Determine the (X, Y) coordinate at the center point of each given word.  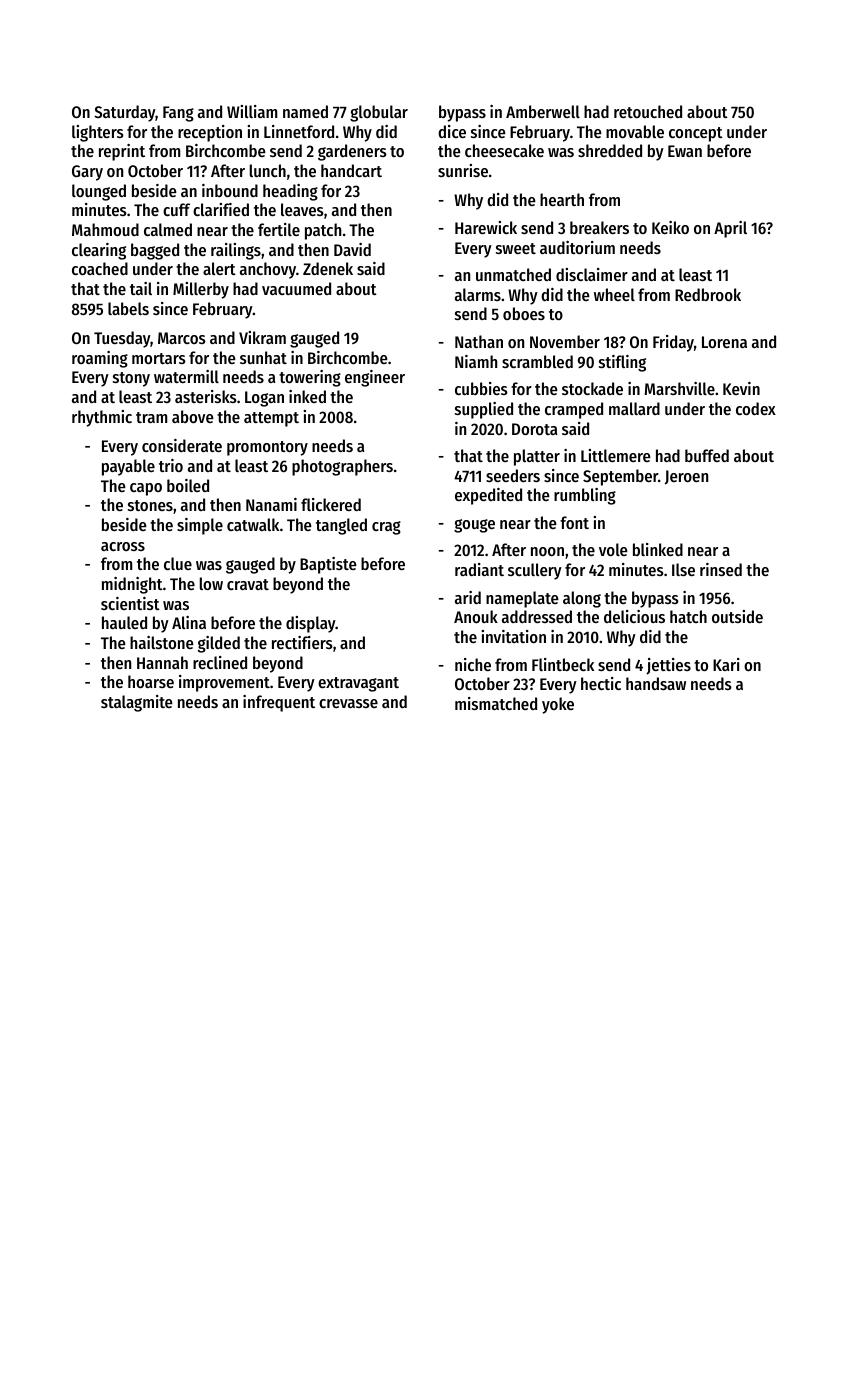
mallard (634, 408)
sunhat (263, 357)
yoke (558, 705)
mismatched (496, 703)
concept (696, 134)
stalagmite (137, 703)
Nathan (479, 341)
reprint (122, 152)
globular (379, 113)
